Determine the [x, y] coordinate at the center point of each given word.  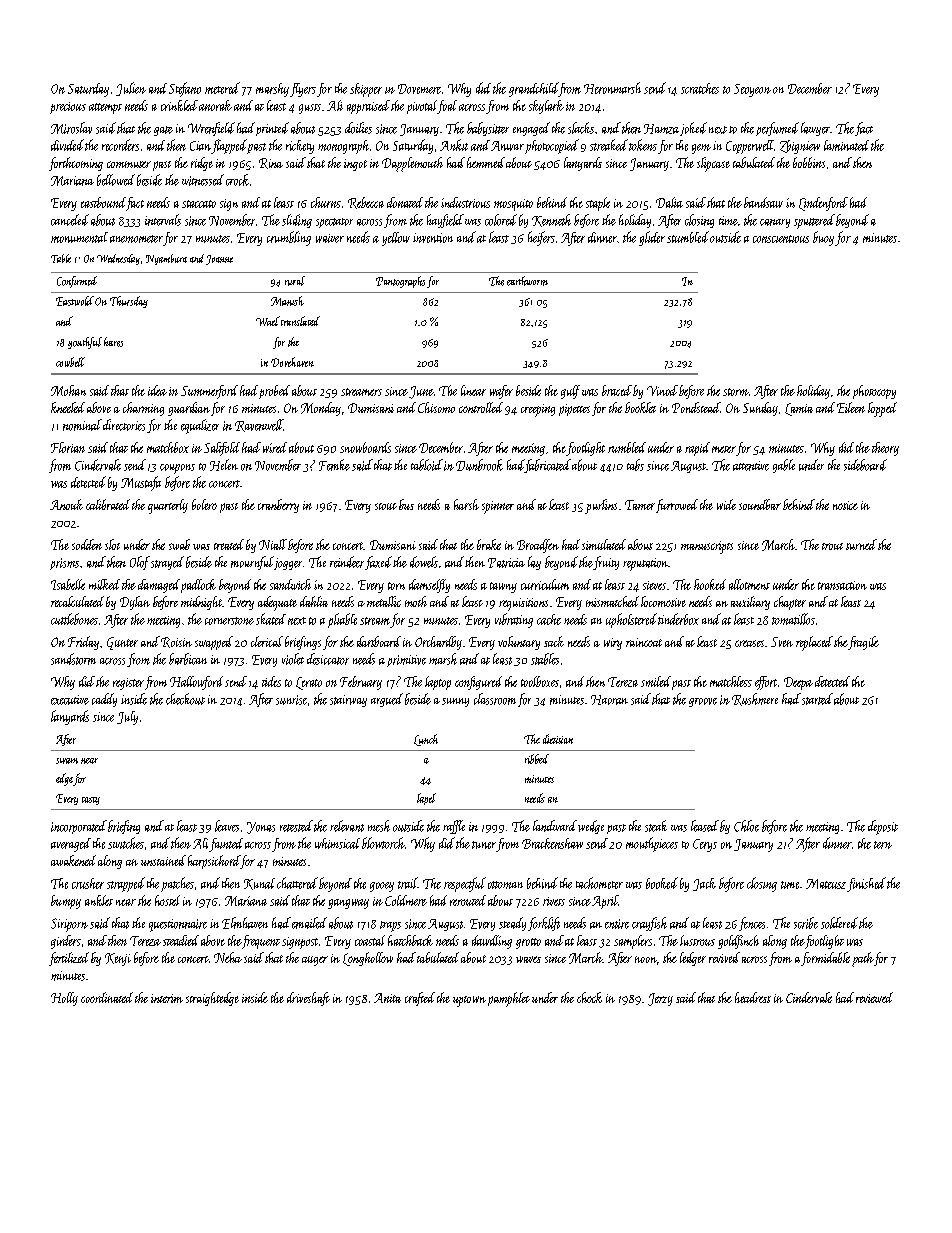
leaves [227, 826]
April [605, 902]
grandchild [534, 89]
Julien [131, 89]
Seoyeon [752, 90]
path [863, 959]
